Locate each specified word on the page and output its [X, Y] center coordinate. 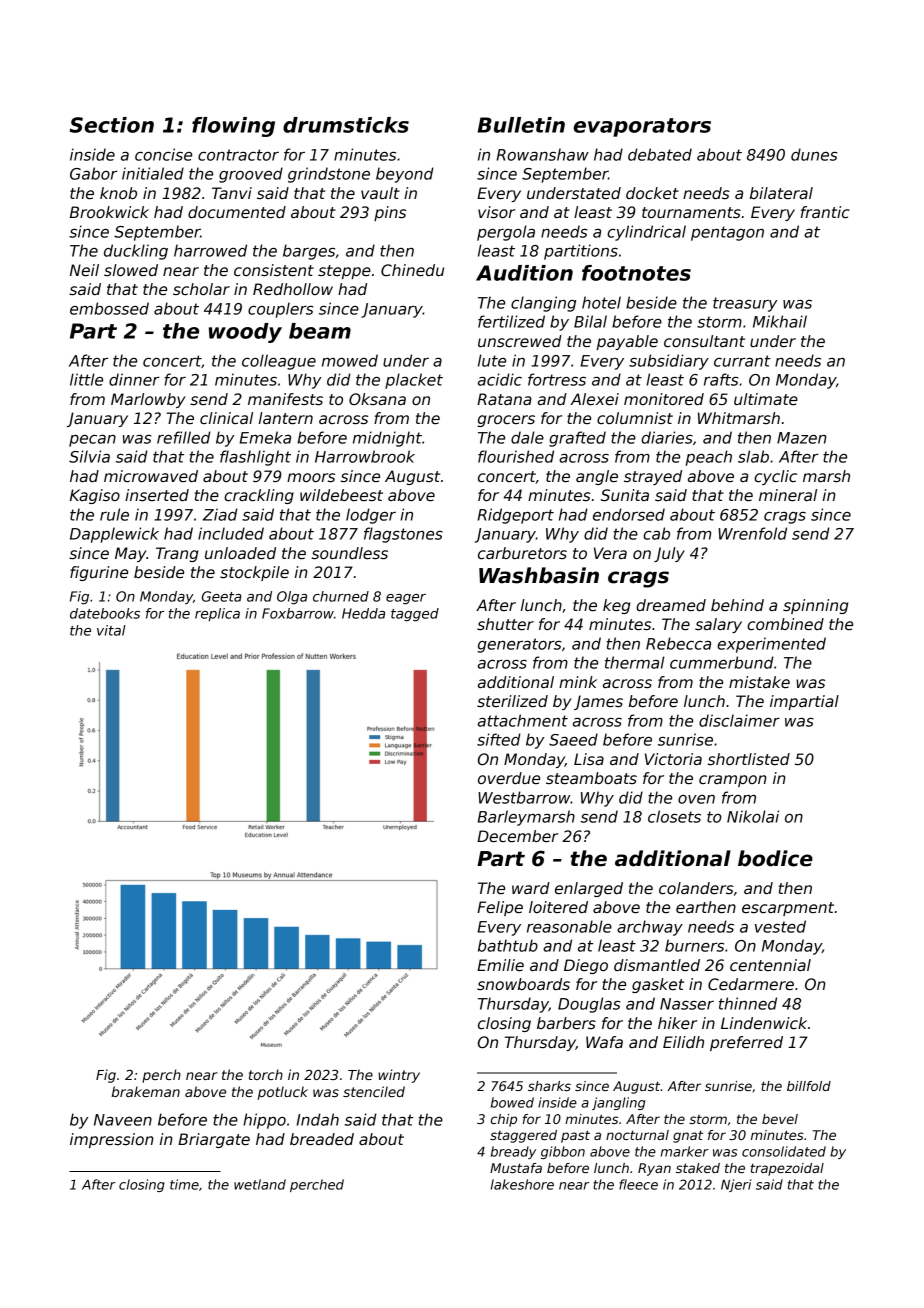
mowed [350, 360]
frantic [825, 212]
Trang [177, 554]
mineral [788, 495]
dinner [134, 379]
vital [111, 630]
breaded [322, 1139]
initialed [153, 173]
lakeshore [522, 1184]
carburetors [522, 553]
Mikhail [780, 321]
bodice [775, 858]
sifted [499, 739]
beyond [405, 175]
